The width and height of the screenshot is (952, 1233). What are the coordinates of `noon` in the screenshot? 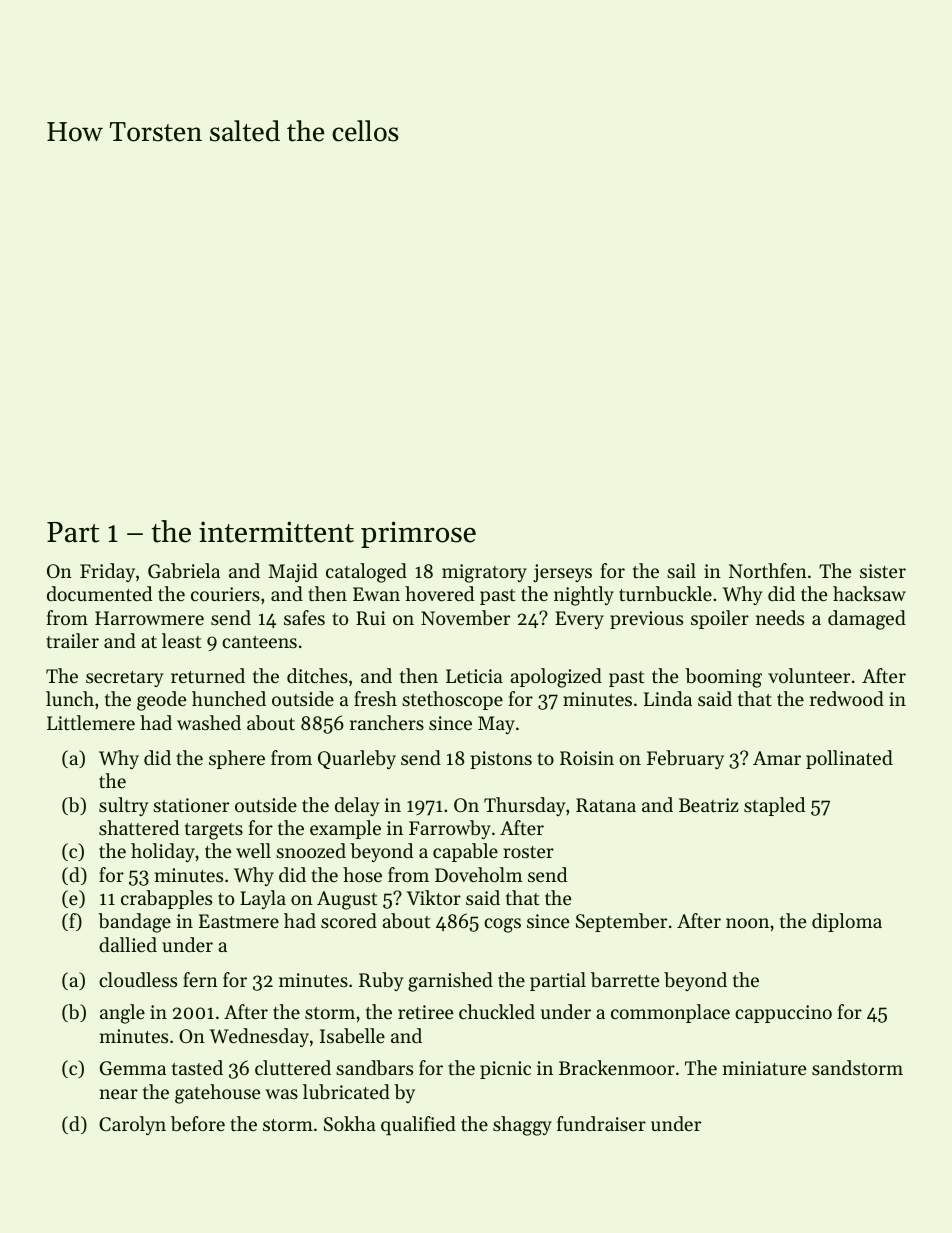 It's located at (747, 923).
